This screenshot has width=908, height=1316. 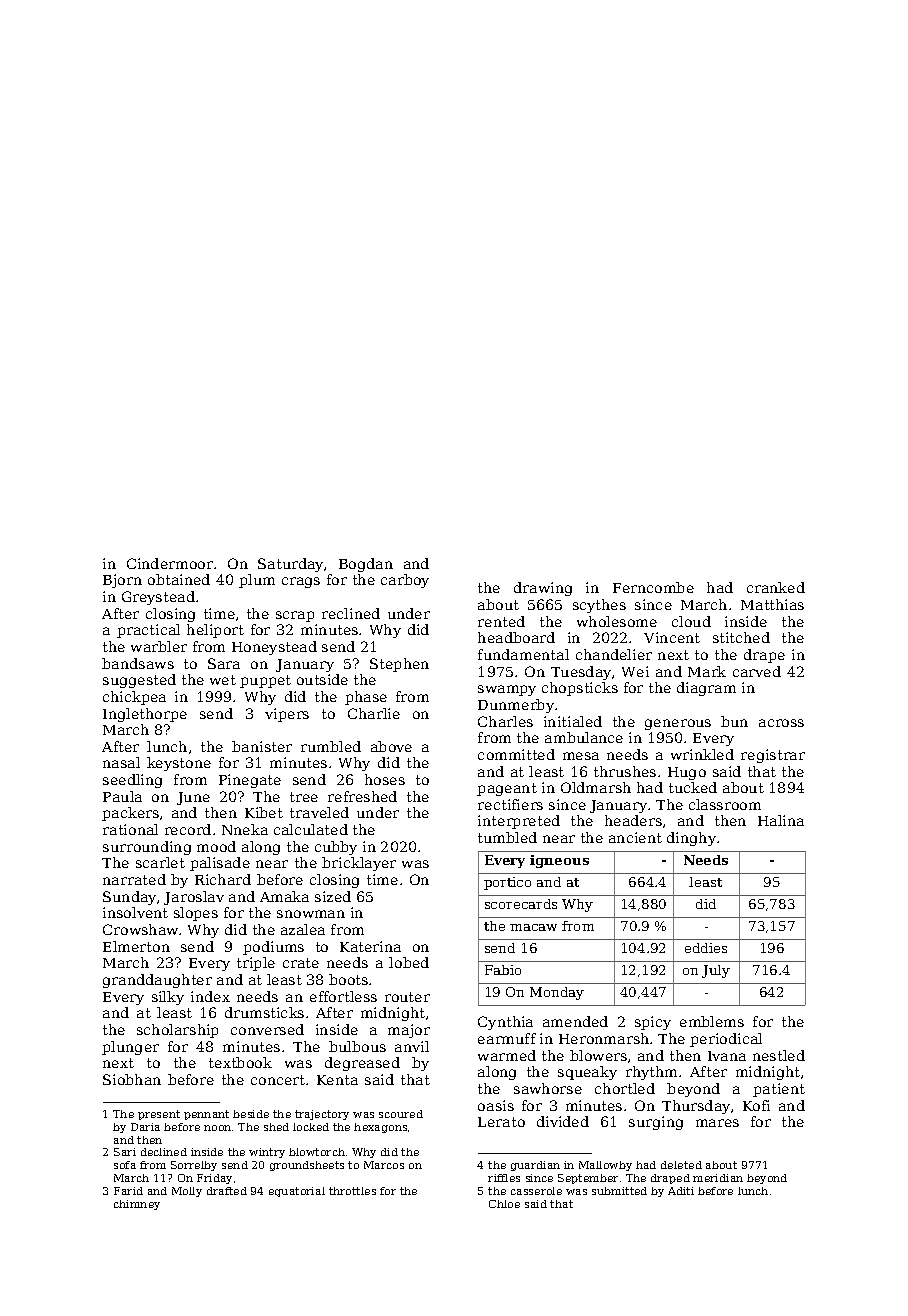 What do you see at coordinates (214, 1179) in the screenshot?
I see `Friday` at bounding box center [214, 1179].
